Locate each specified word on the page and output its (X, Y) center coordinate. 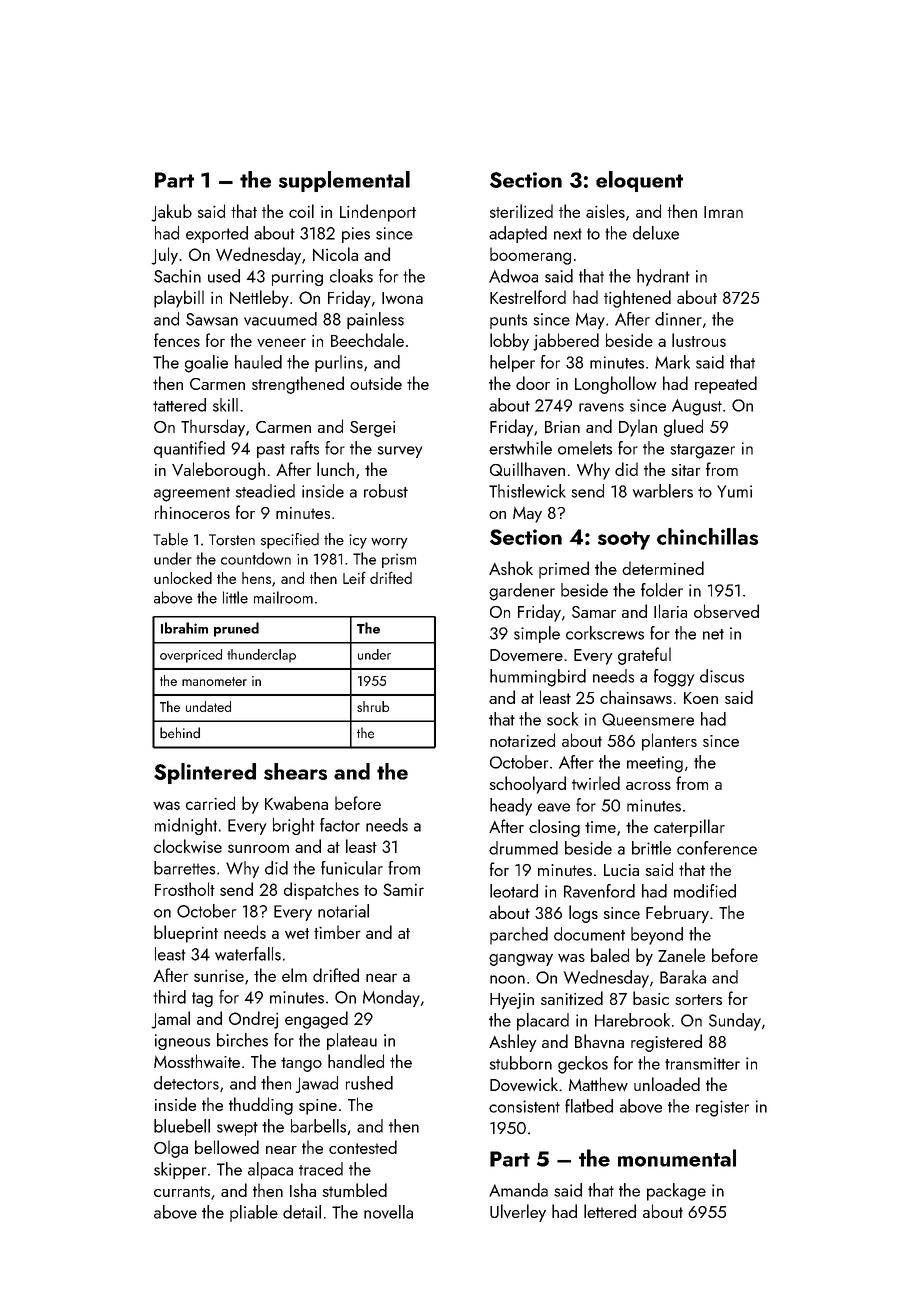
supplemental (344, 181)
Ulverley (518, 1213)
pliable (254, 1213)
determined (663, 568)
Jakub (171, 213)
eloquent (639, 181)
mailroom (283, 597)
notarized (522, 740)
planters (669, 742)
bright (294, 826)
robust (386, 491)
